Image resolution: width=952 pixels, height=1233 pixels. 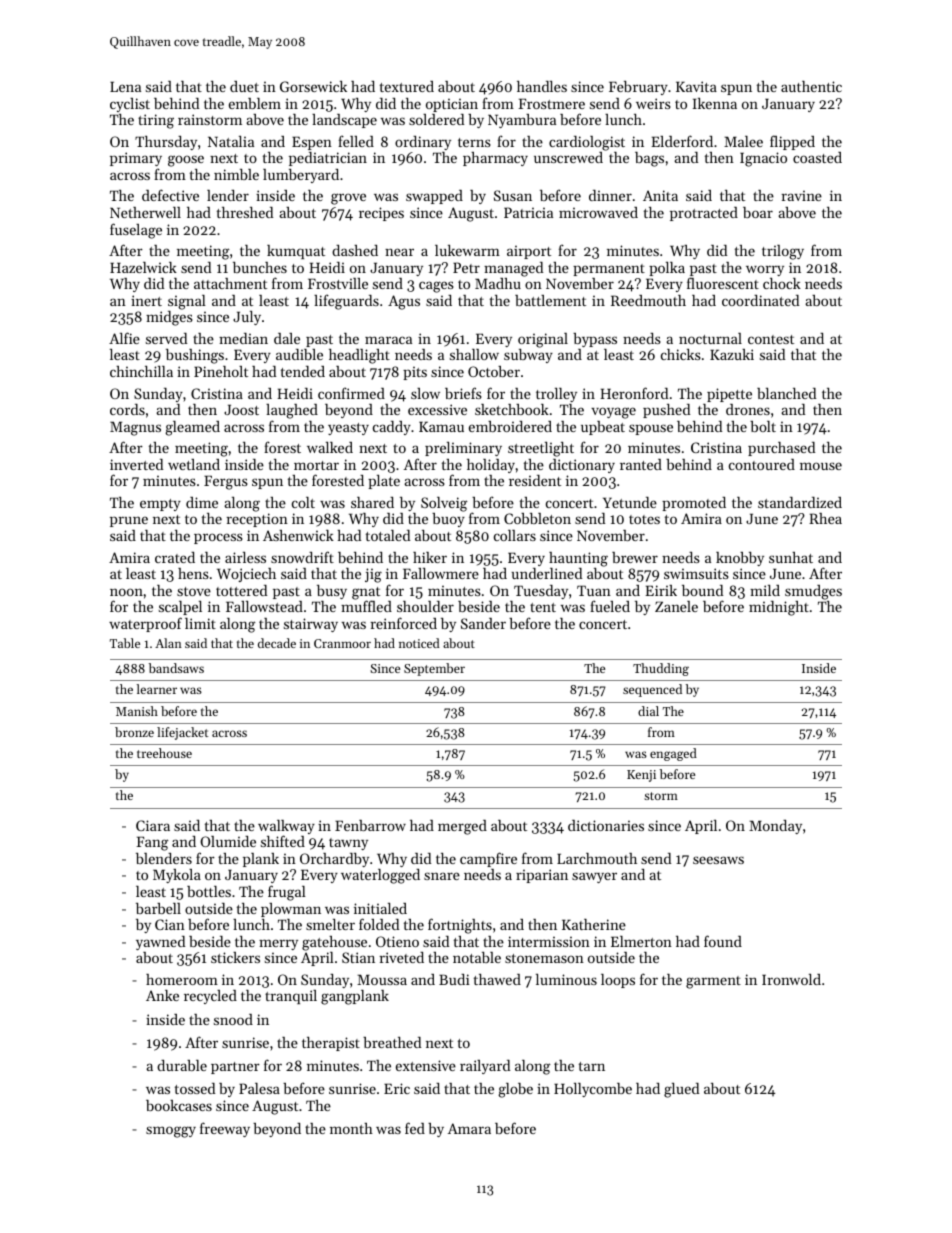 What do you see at coordinates (348, 199) in the screenshot?
I see `grove` at bounding box center [348, 199].
